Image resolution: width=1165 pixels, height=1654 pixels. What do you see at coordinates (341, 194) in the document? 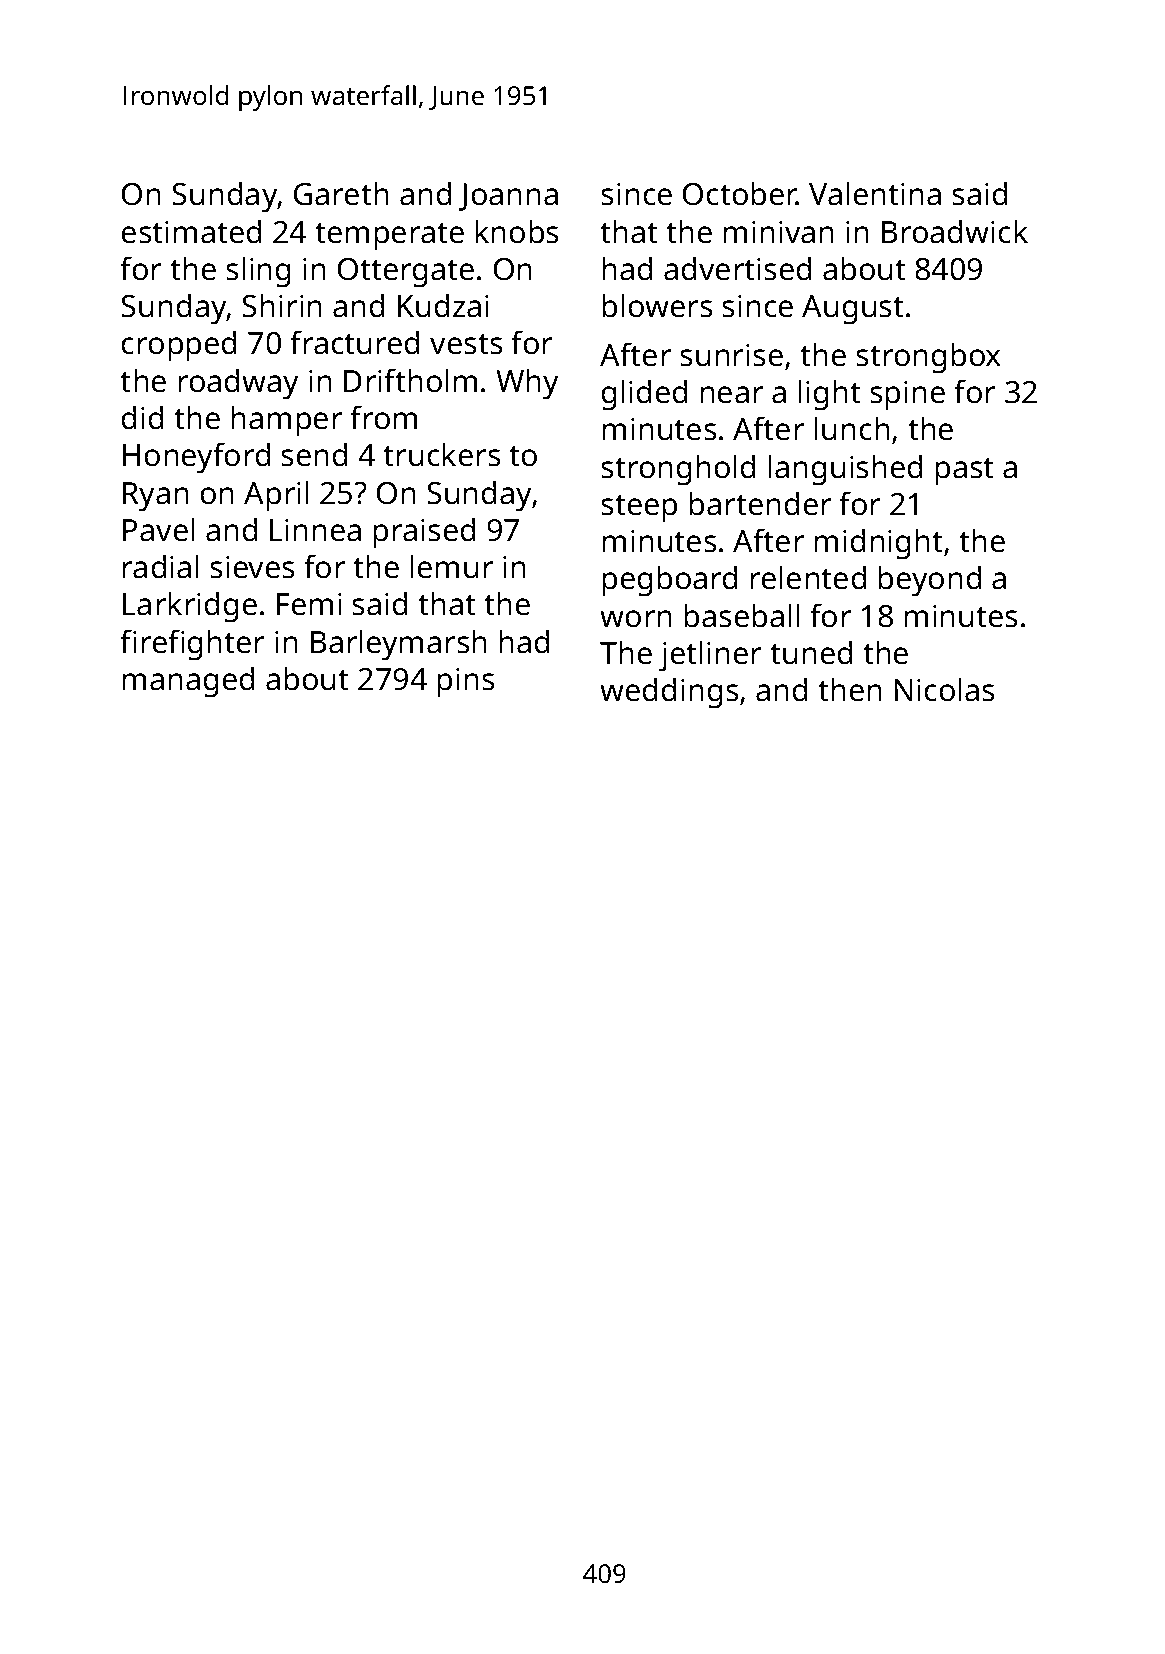
I see `Gareth` at bounding box center [341, 194].
